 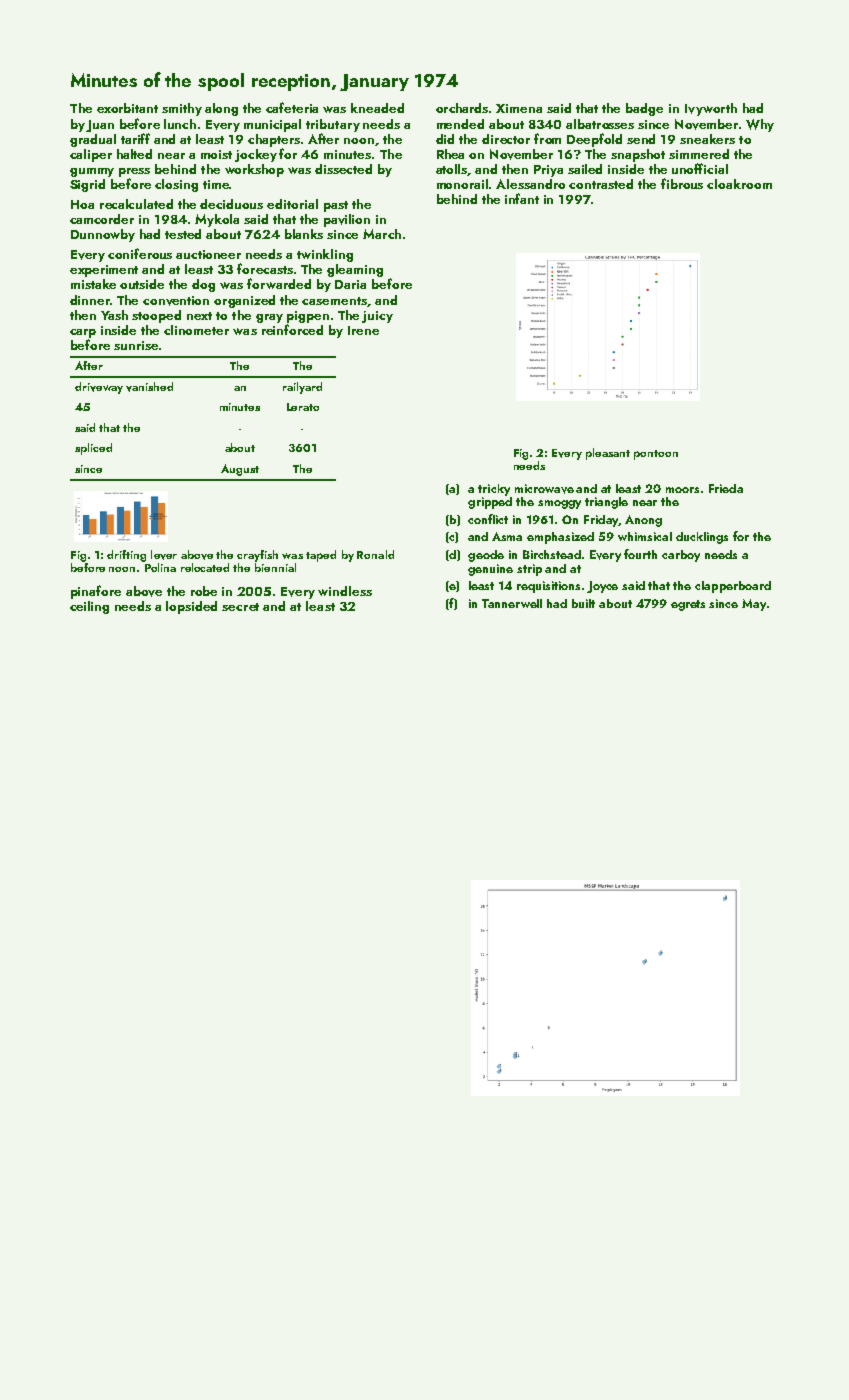 What do you see at coordinates (90, 300) in the document?
I see `dinner` at bounding box center [90, 300].
